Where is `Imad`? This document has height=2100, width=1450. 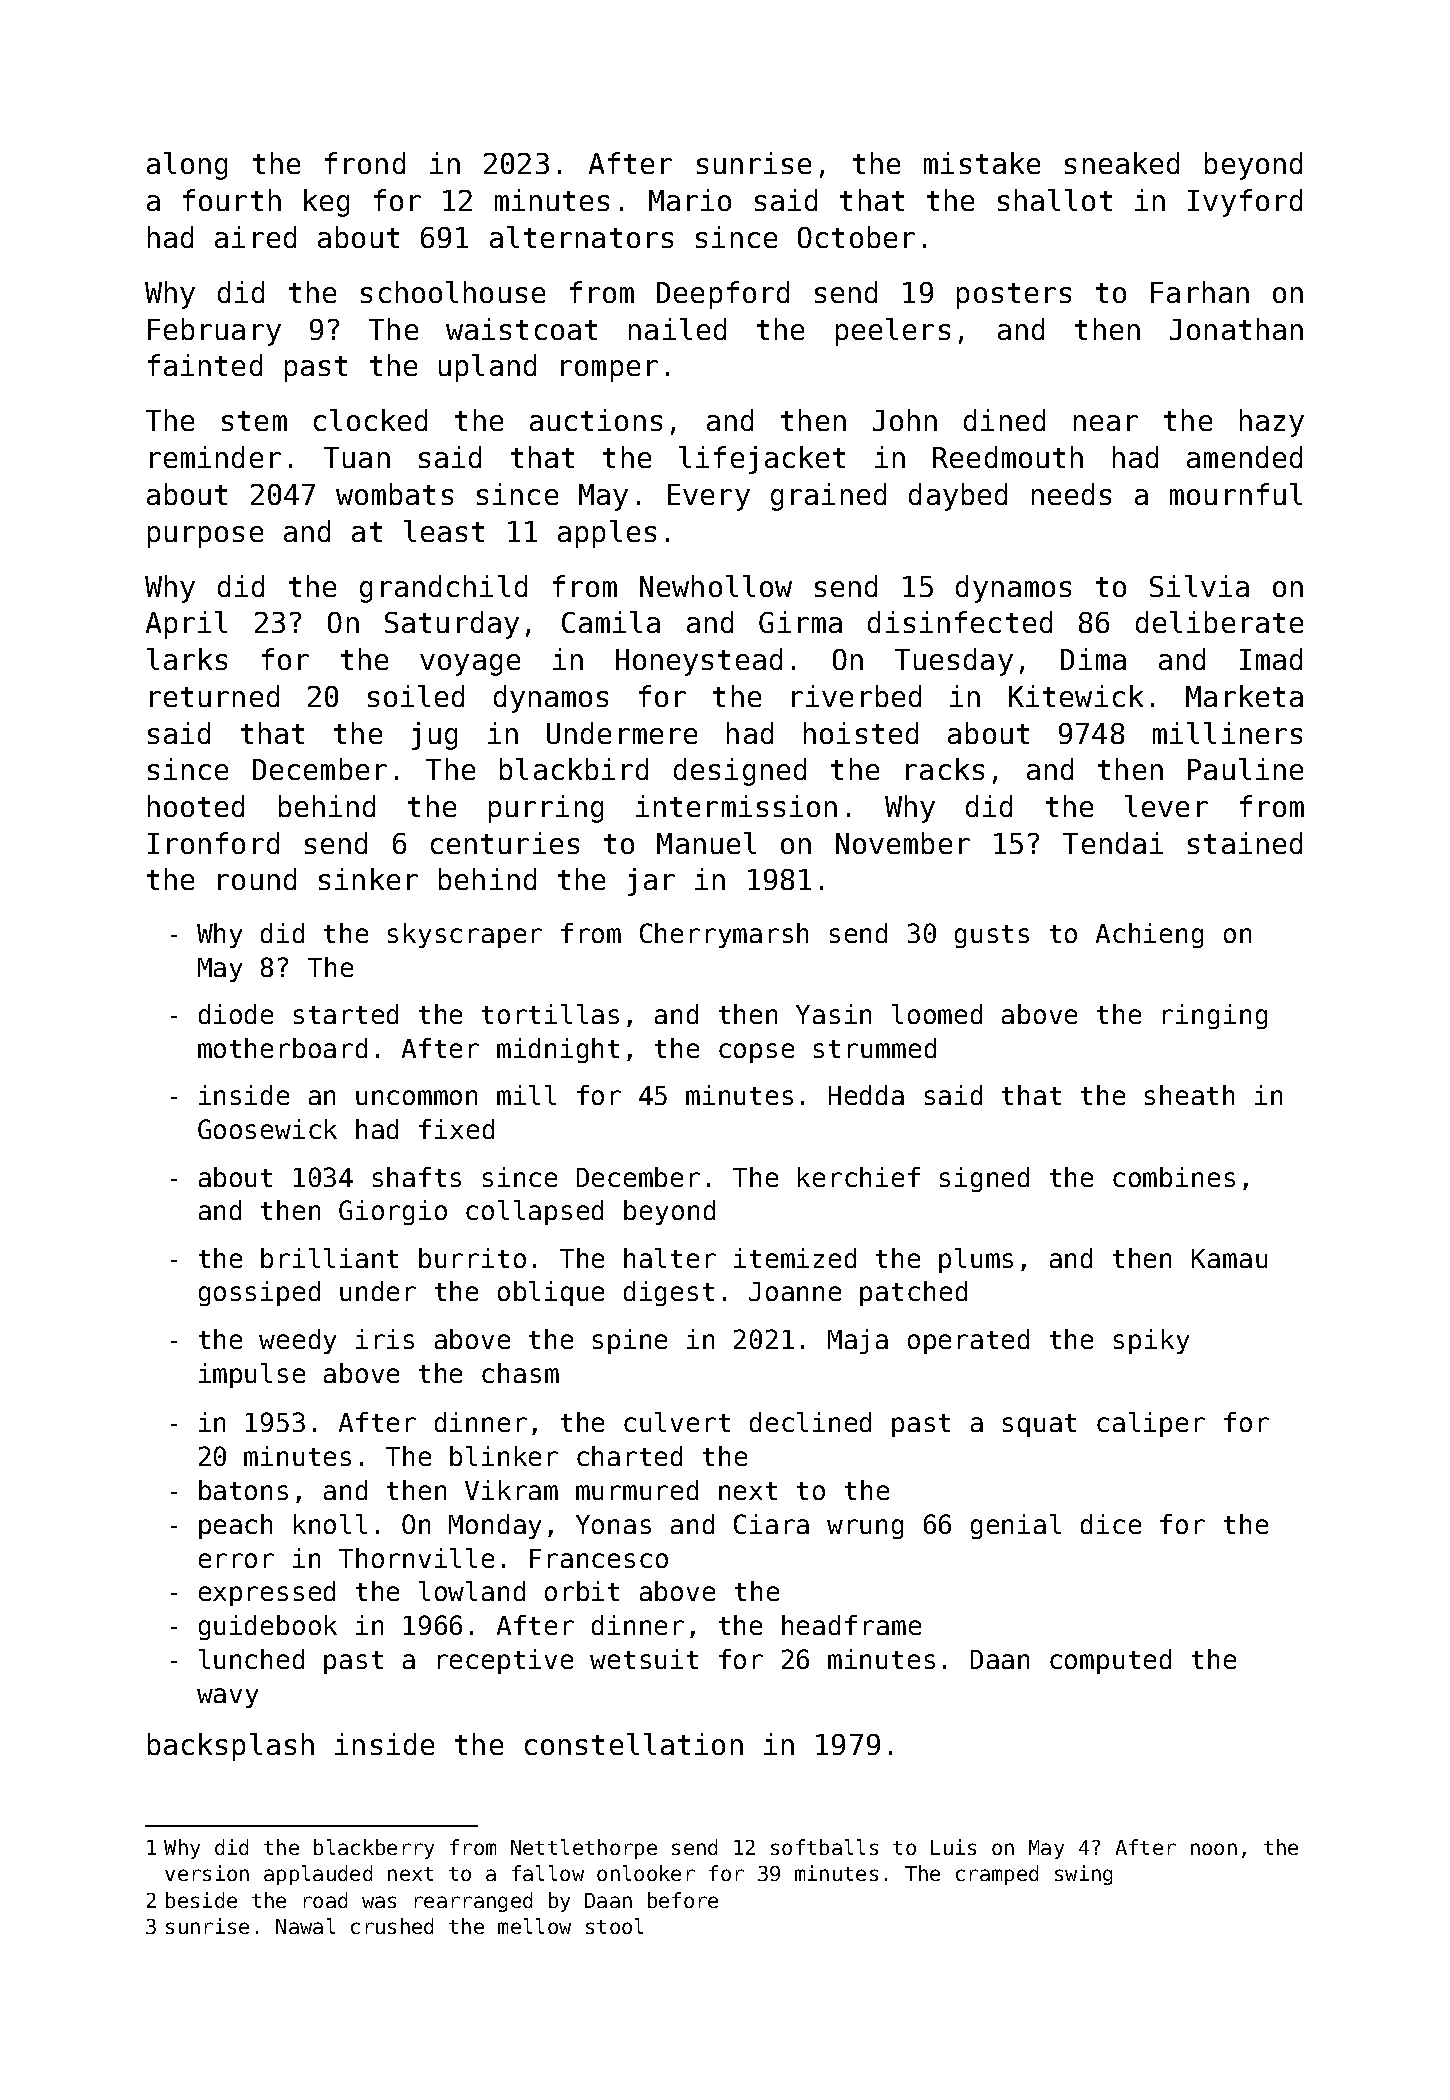
Imad is located at coordinates (1271, 659).
